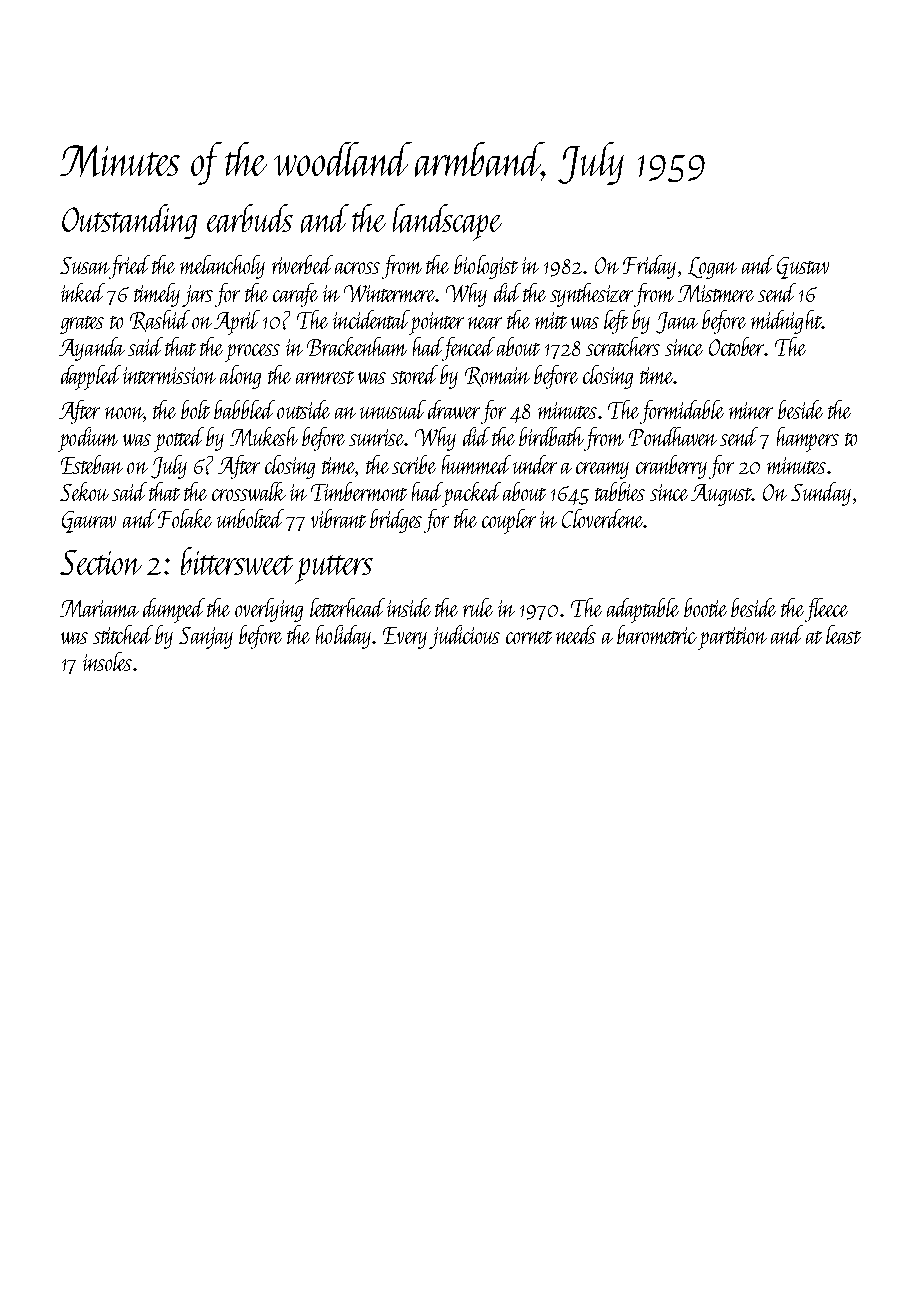  What do you see at coordinates (821, 494) in the screenshot?
I see `Sunday` at bounding box center [821, 494].
